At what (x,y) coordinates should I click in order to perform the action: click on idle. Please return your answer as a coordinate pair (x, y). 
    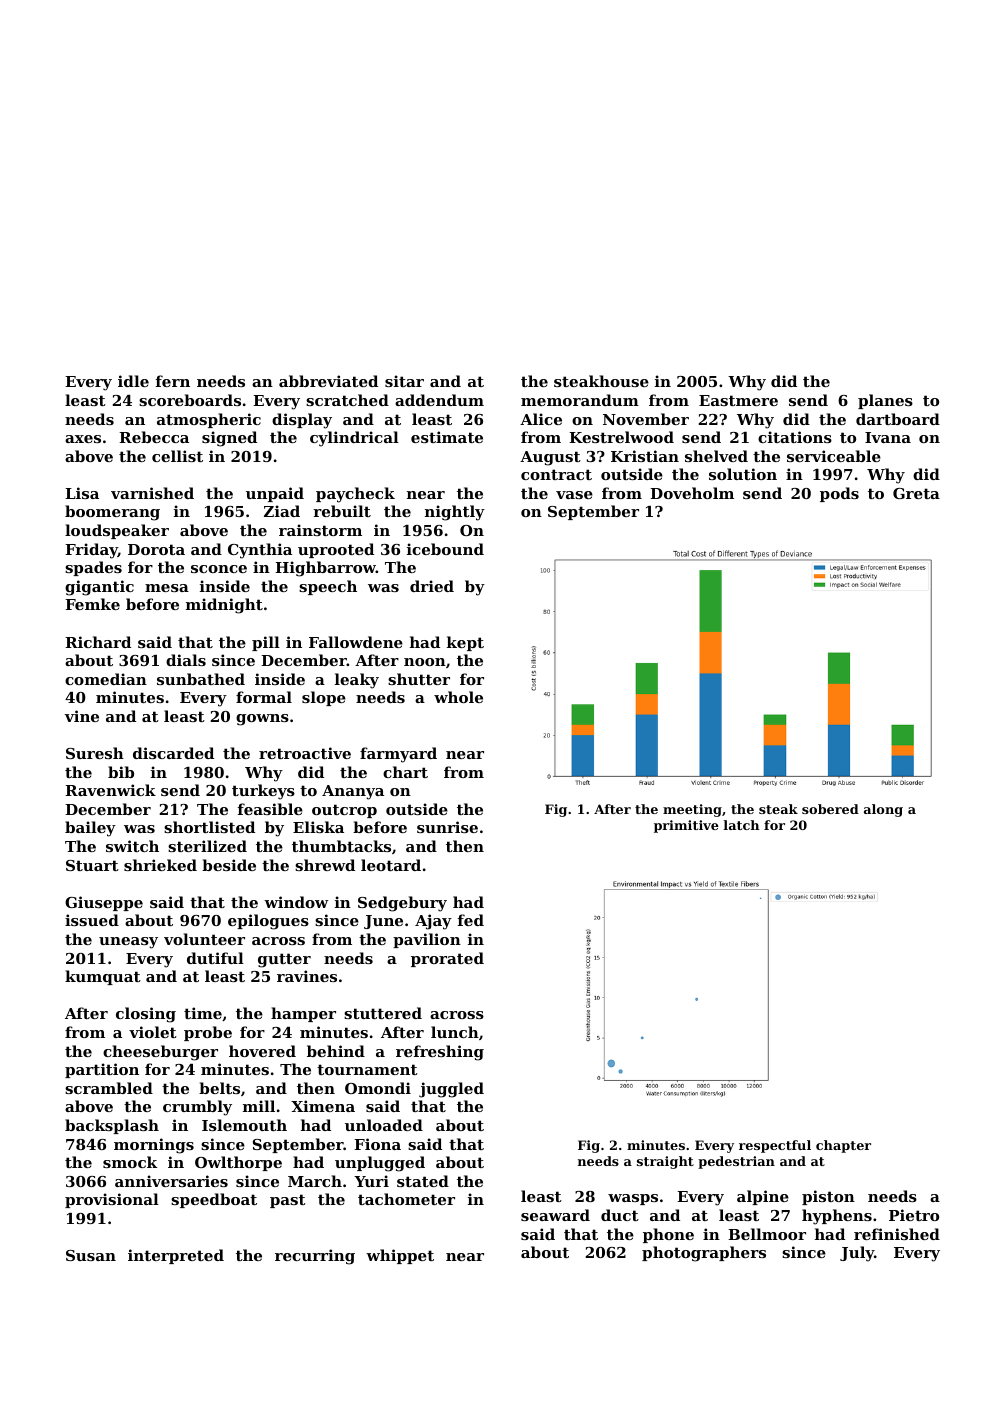
    Looking at the image, I should click on (133, 381).
